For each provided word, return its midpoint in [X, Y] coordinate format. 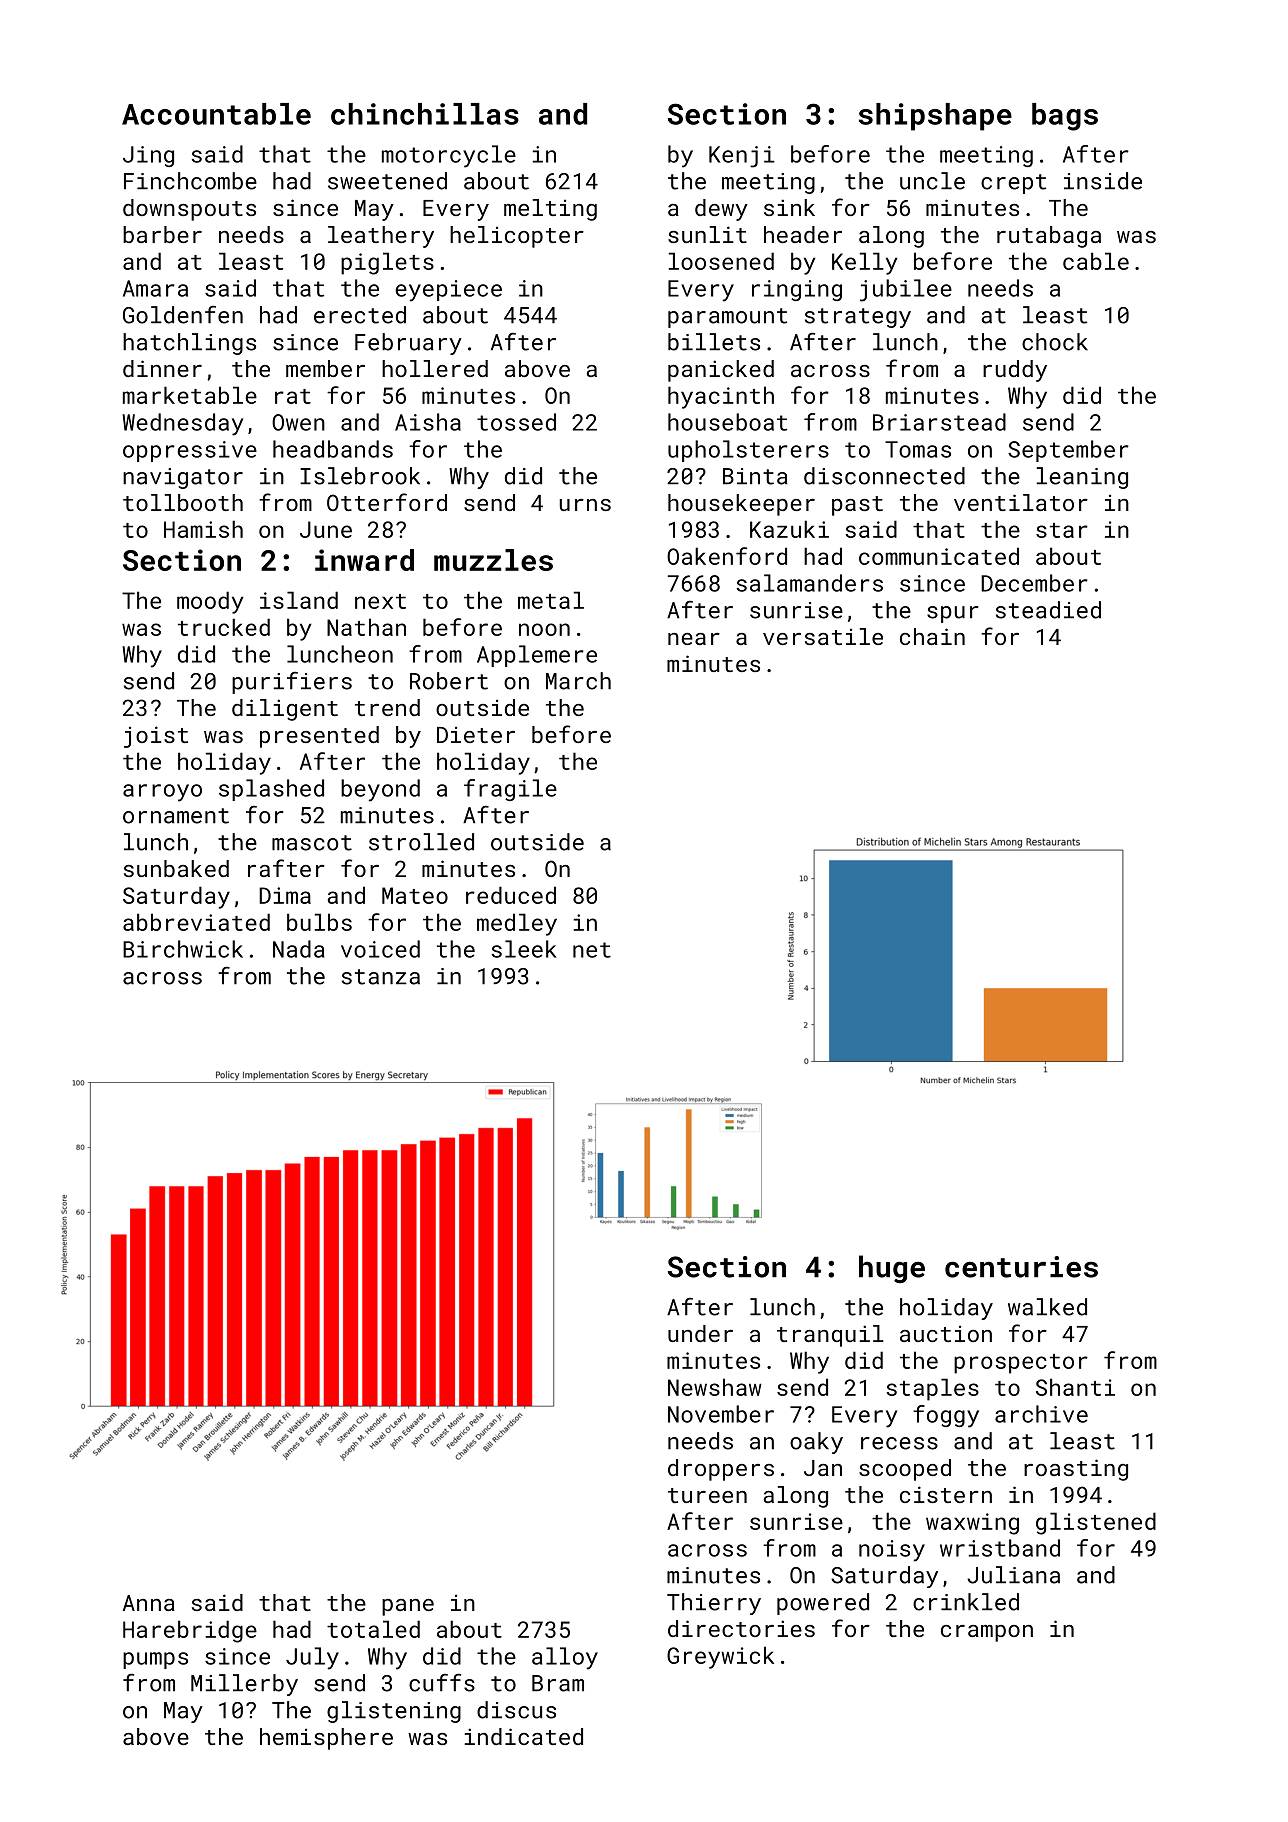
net [592, 950]
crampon [987, 1633]
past [857, 506]
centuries [1021, 1267]
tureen [707, 1495]
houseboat [727, 422]
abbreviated [196, 922]
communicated [939, 556]
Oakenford [727, 556]
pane [408, 1607]
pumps [155, 1660]
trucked [224, 627]
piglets [387, 263]
